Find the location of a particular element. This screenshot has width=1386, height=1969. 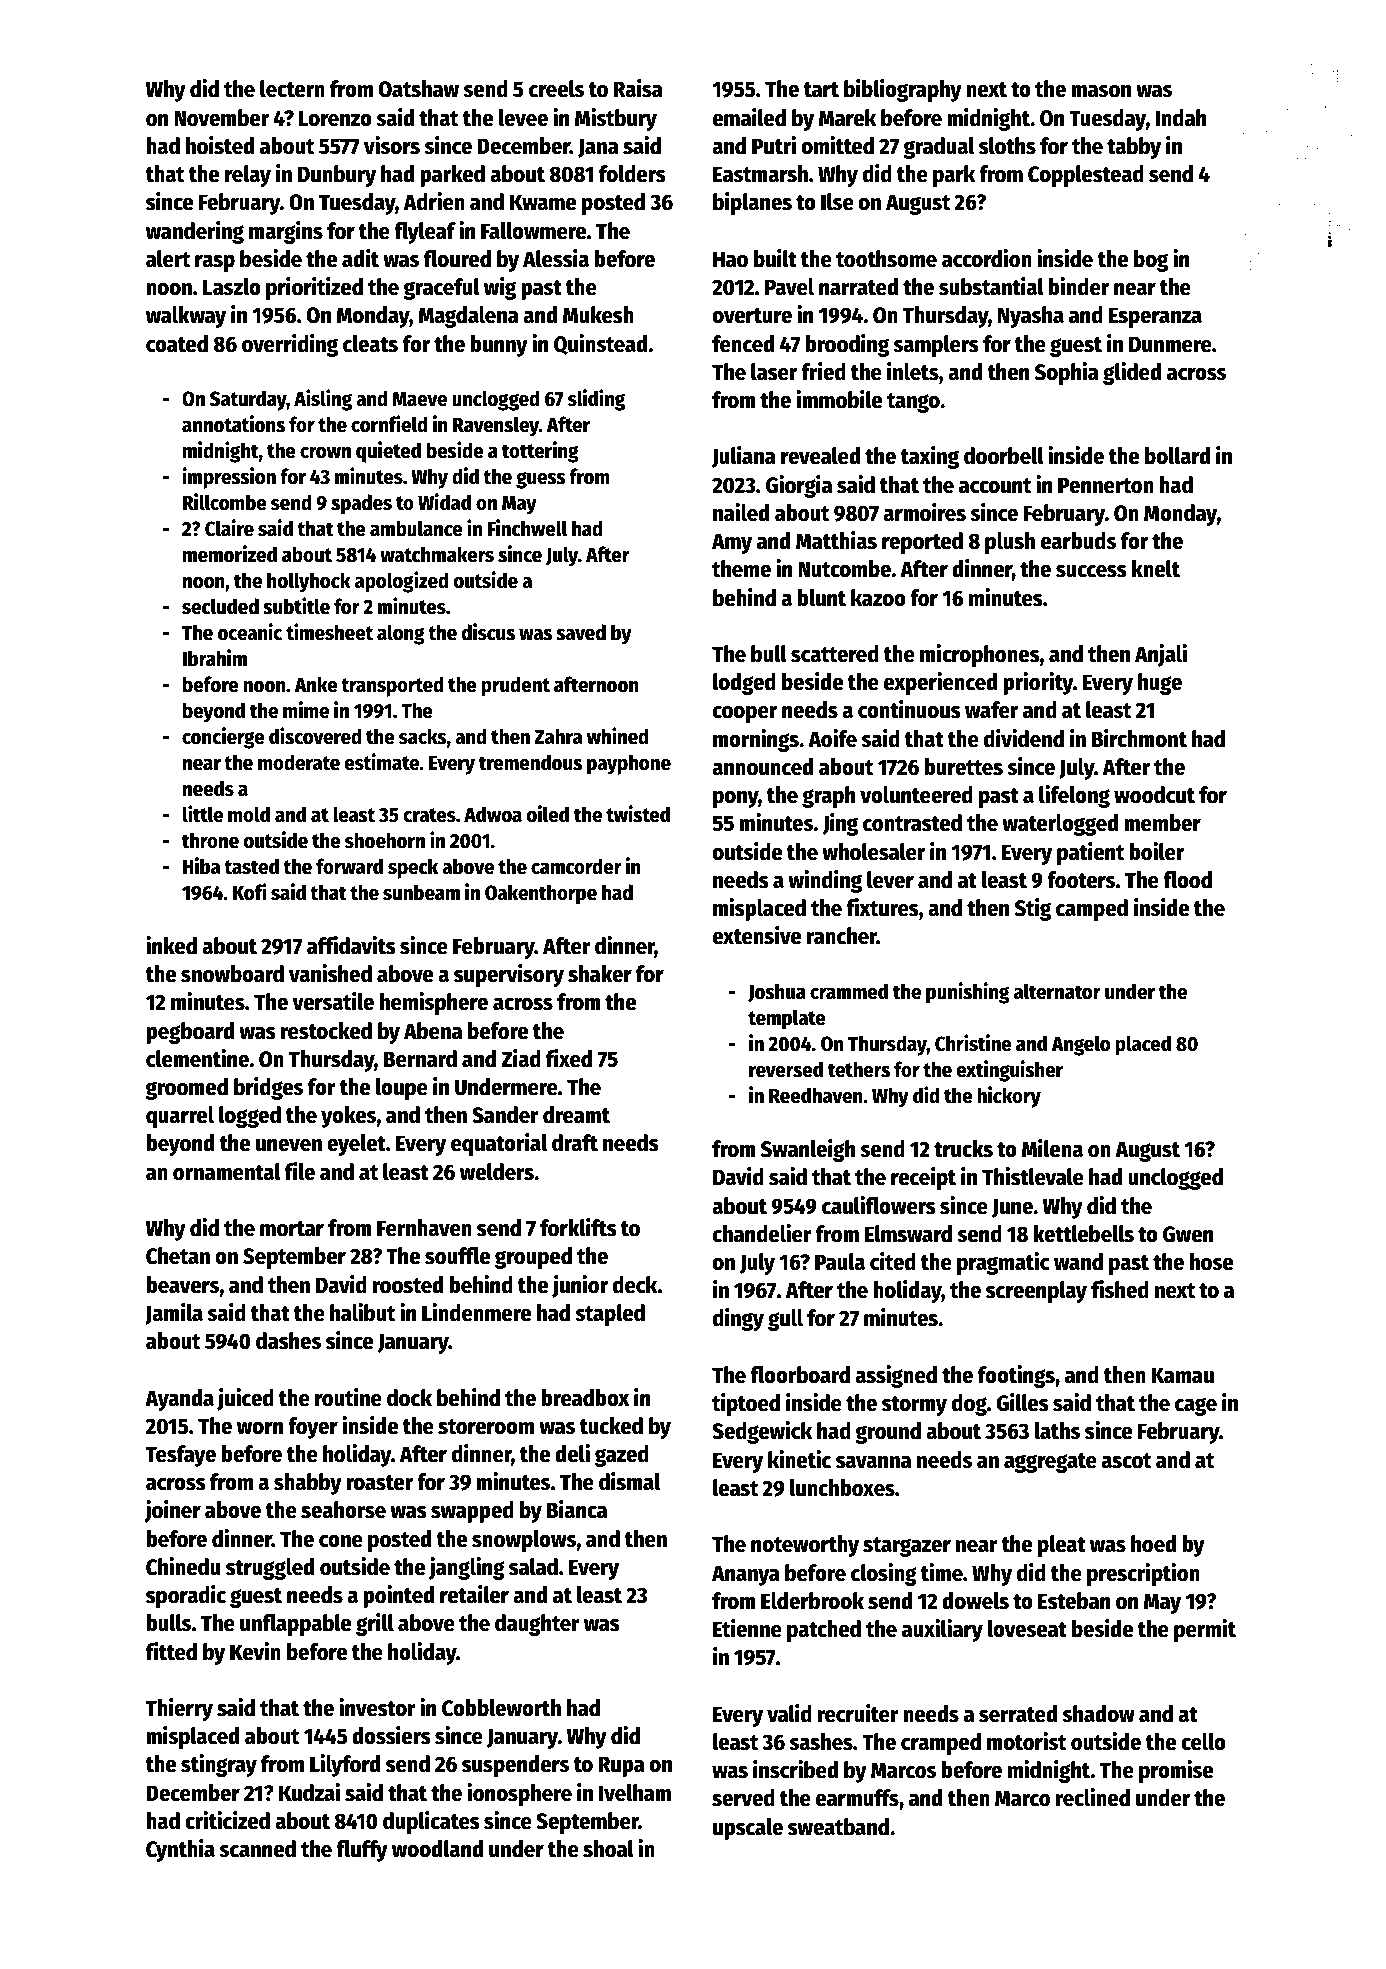

trucks is located at coordinates (963, 1149).
